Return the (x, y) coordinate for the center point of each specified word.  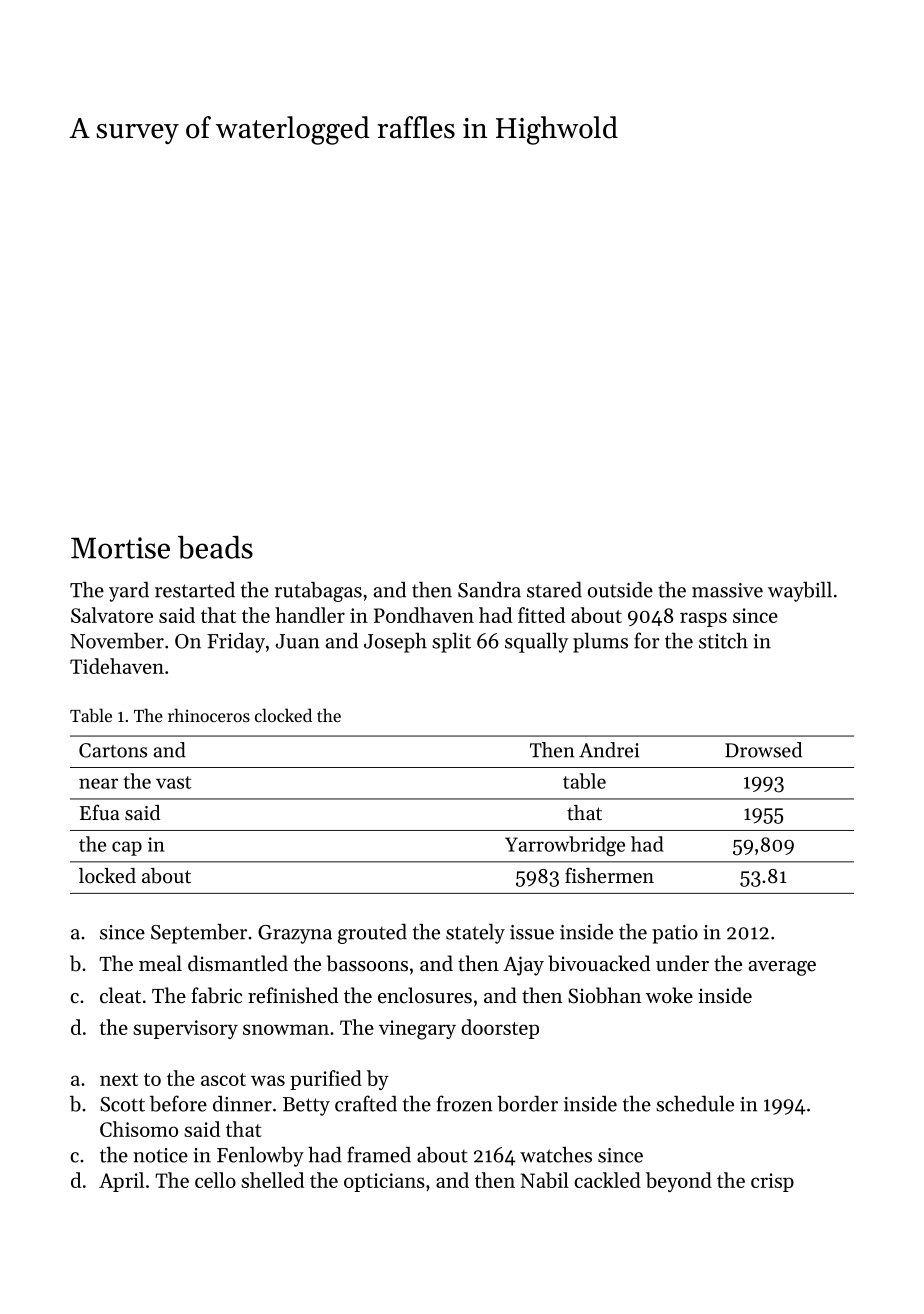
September (199, 934)
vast (174, 782)
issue (532, 932)
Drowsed (763, 750)
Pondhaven (424, 615)
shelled (272, 1180)
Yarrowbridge (565, 846)
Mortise (120, 548)
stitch (723, 641)
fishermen (609, 875)
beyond (679, 1182)
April (121, 1182)
